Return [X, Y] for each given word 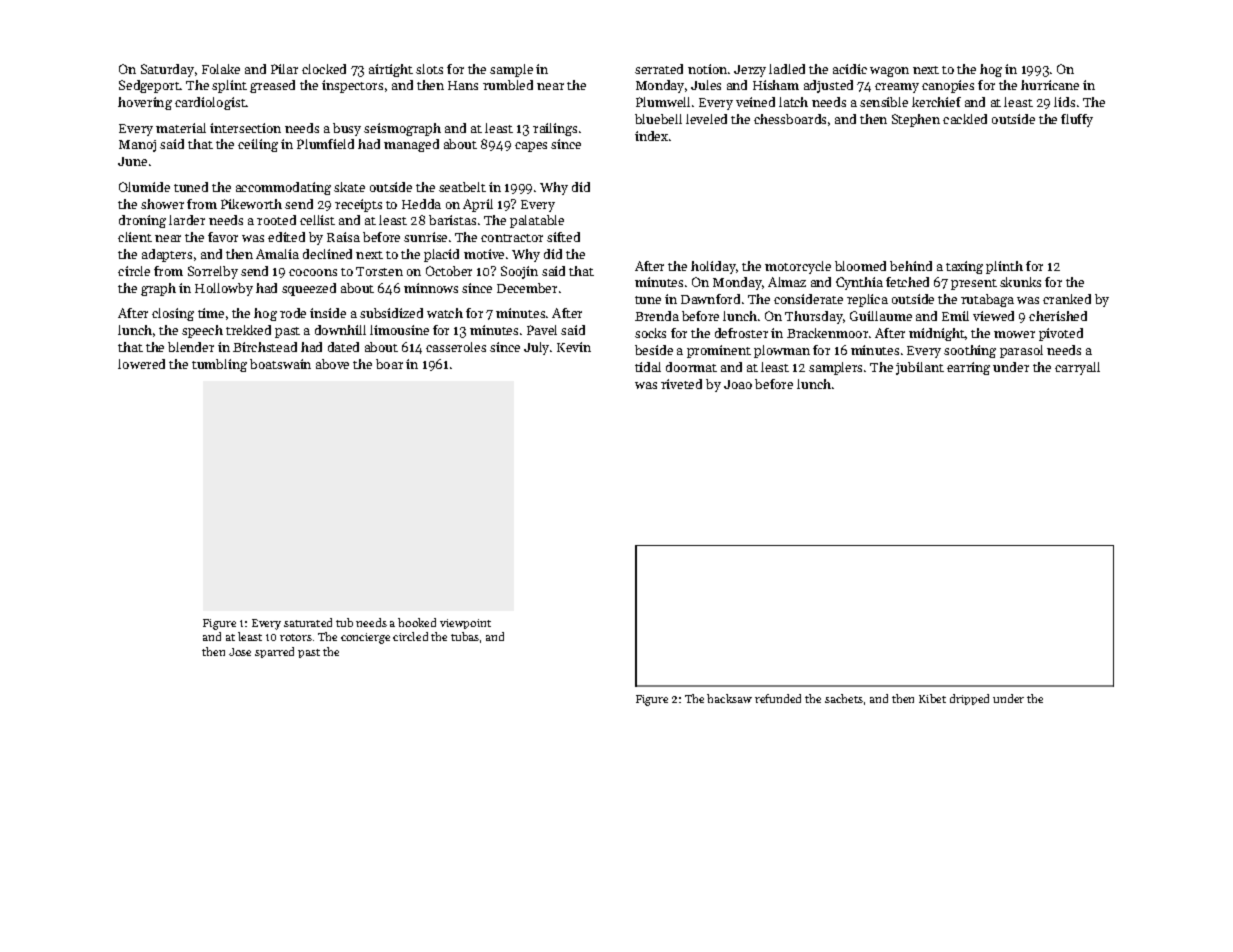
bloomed [860, 266]
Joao [738, 384]
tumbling [219, 365]
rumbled [508, 85]
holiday [713, 267]
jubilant [920, 368]
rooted [276, 220]
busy [347, 129]
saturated [308, 622]
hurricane [1050, 85]
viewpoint [465, 624]
